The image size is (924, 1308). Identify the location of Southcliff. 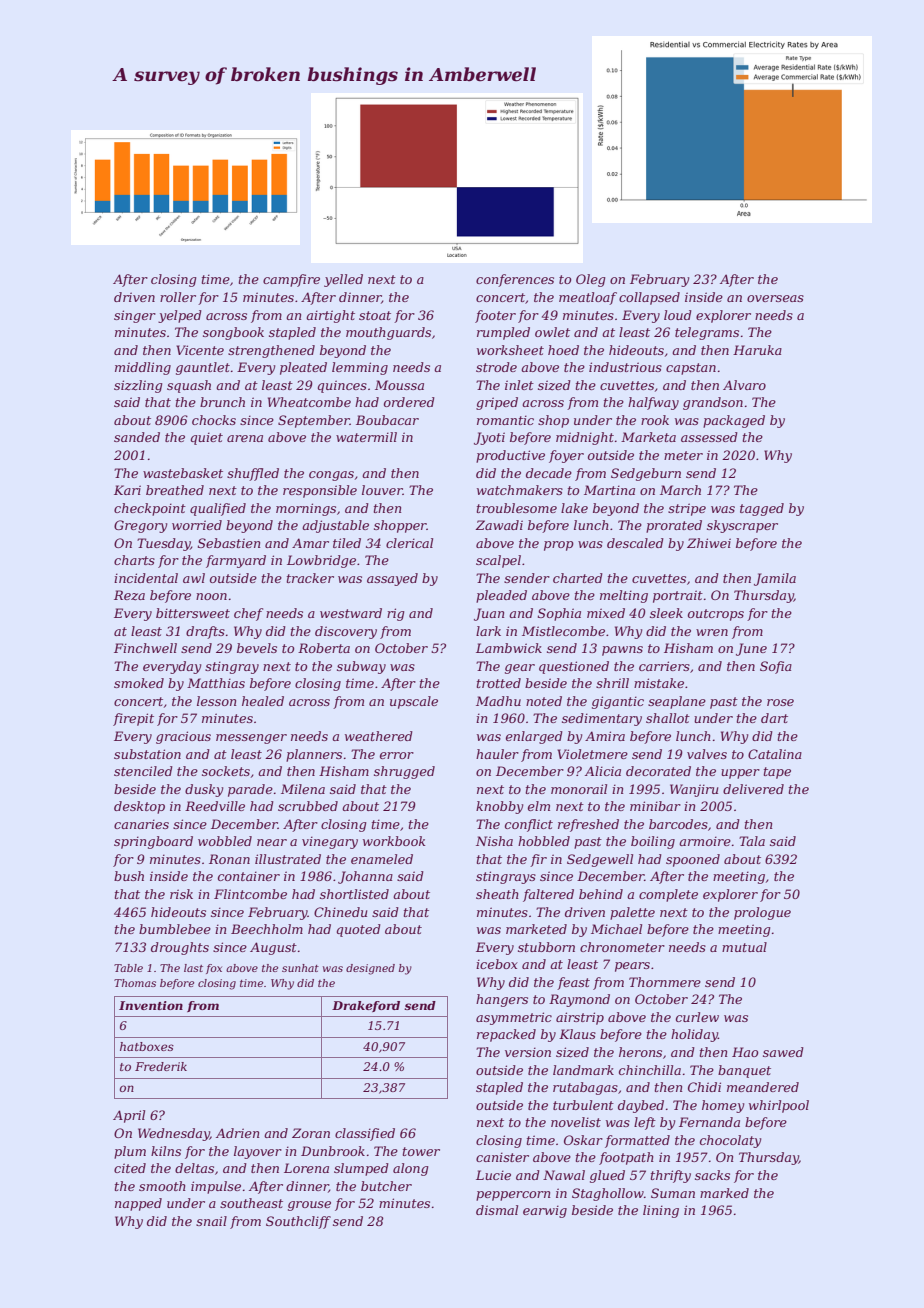
(298, 1222).
